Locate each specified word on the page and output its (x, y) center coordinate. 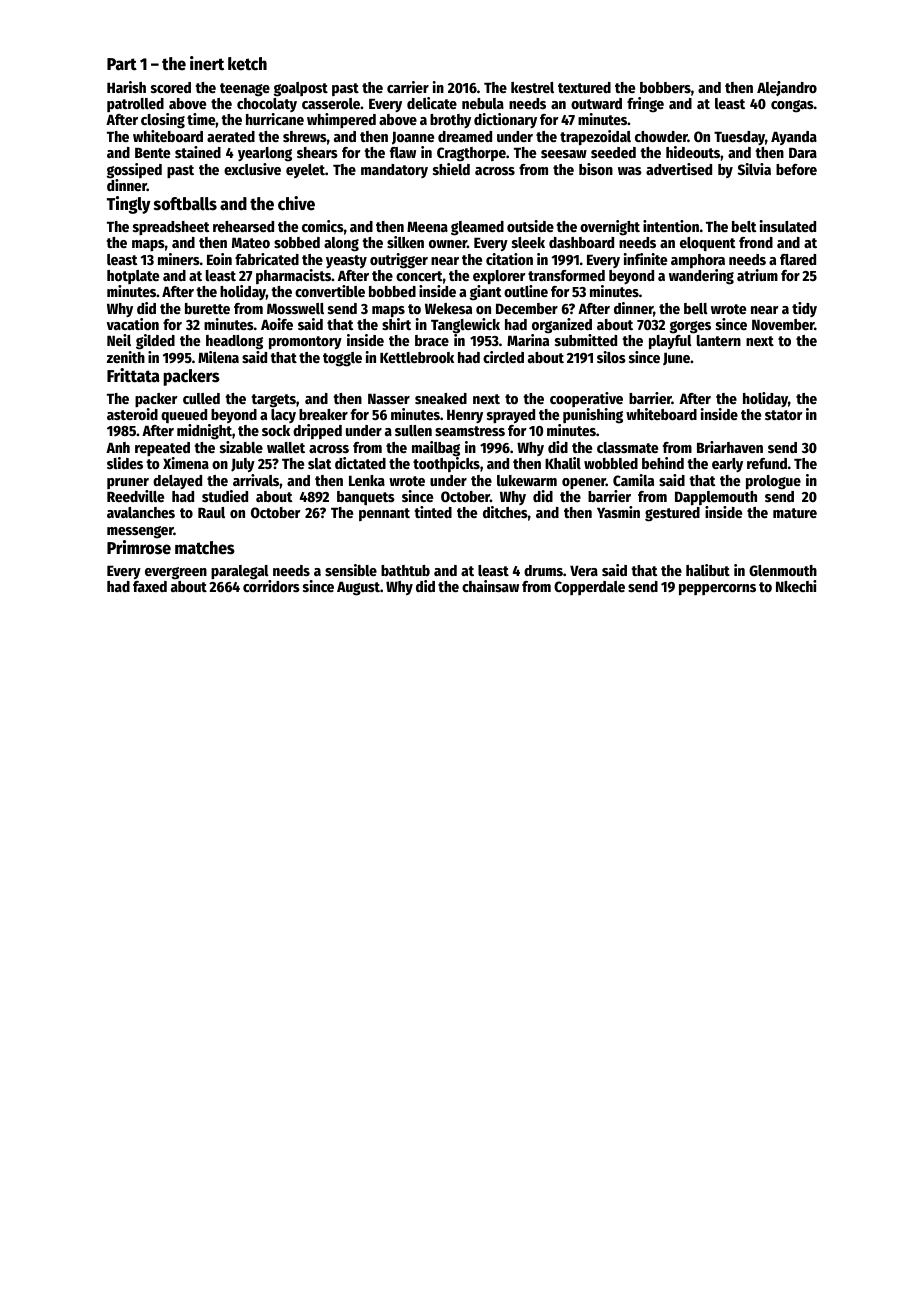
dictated (360, 463)
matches (205, 548)
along (341, 244)
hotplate (133, 277)
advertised (679, 169)
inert (207, 63)
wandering (701, 277)
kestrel (532, 87)
